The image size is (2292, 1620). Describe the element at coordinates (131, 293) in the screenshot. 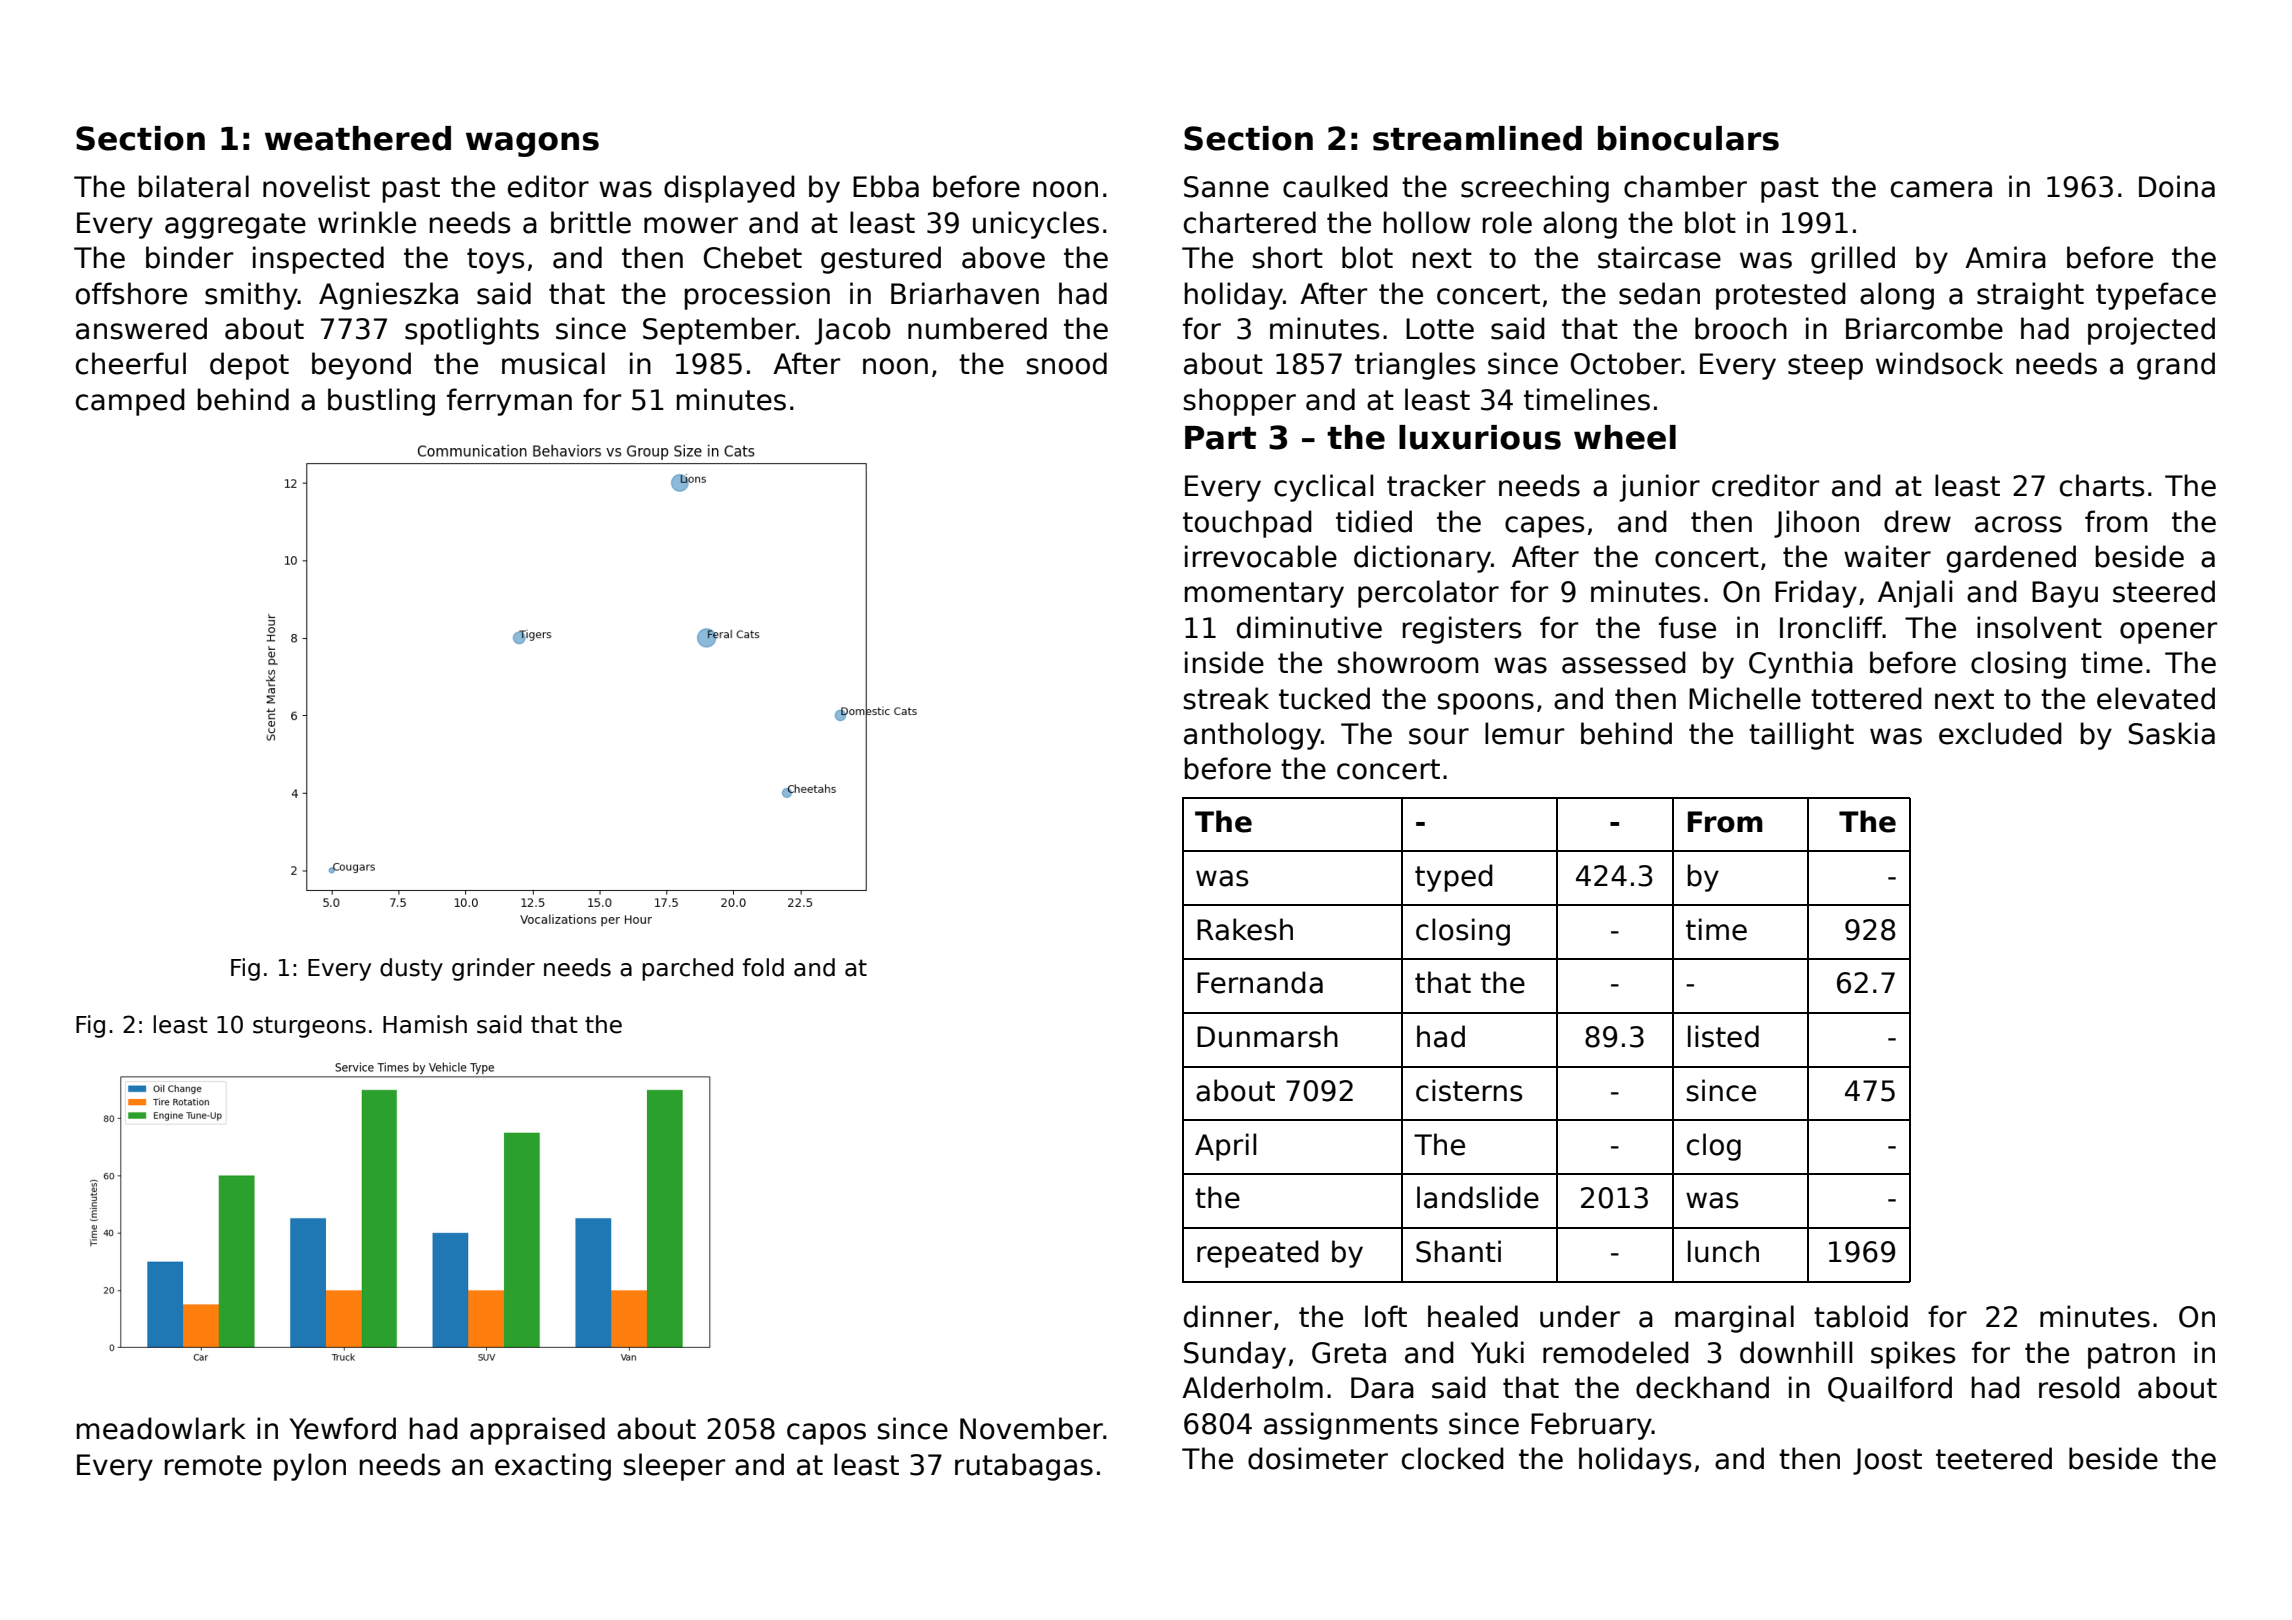

I see `offshore` at that location.
